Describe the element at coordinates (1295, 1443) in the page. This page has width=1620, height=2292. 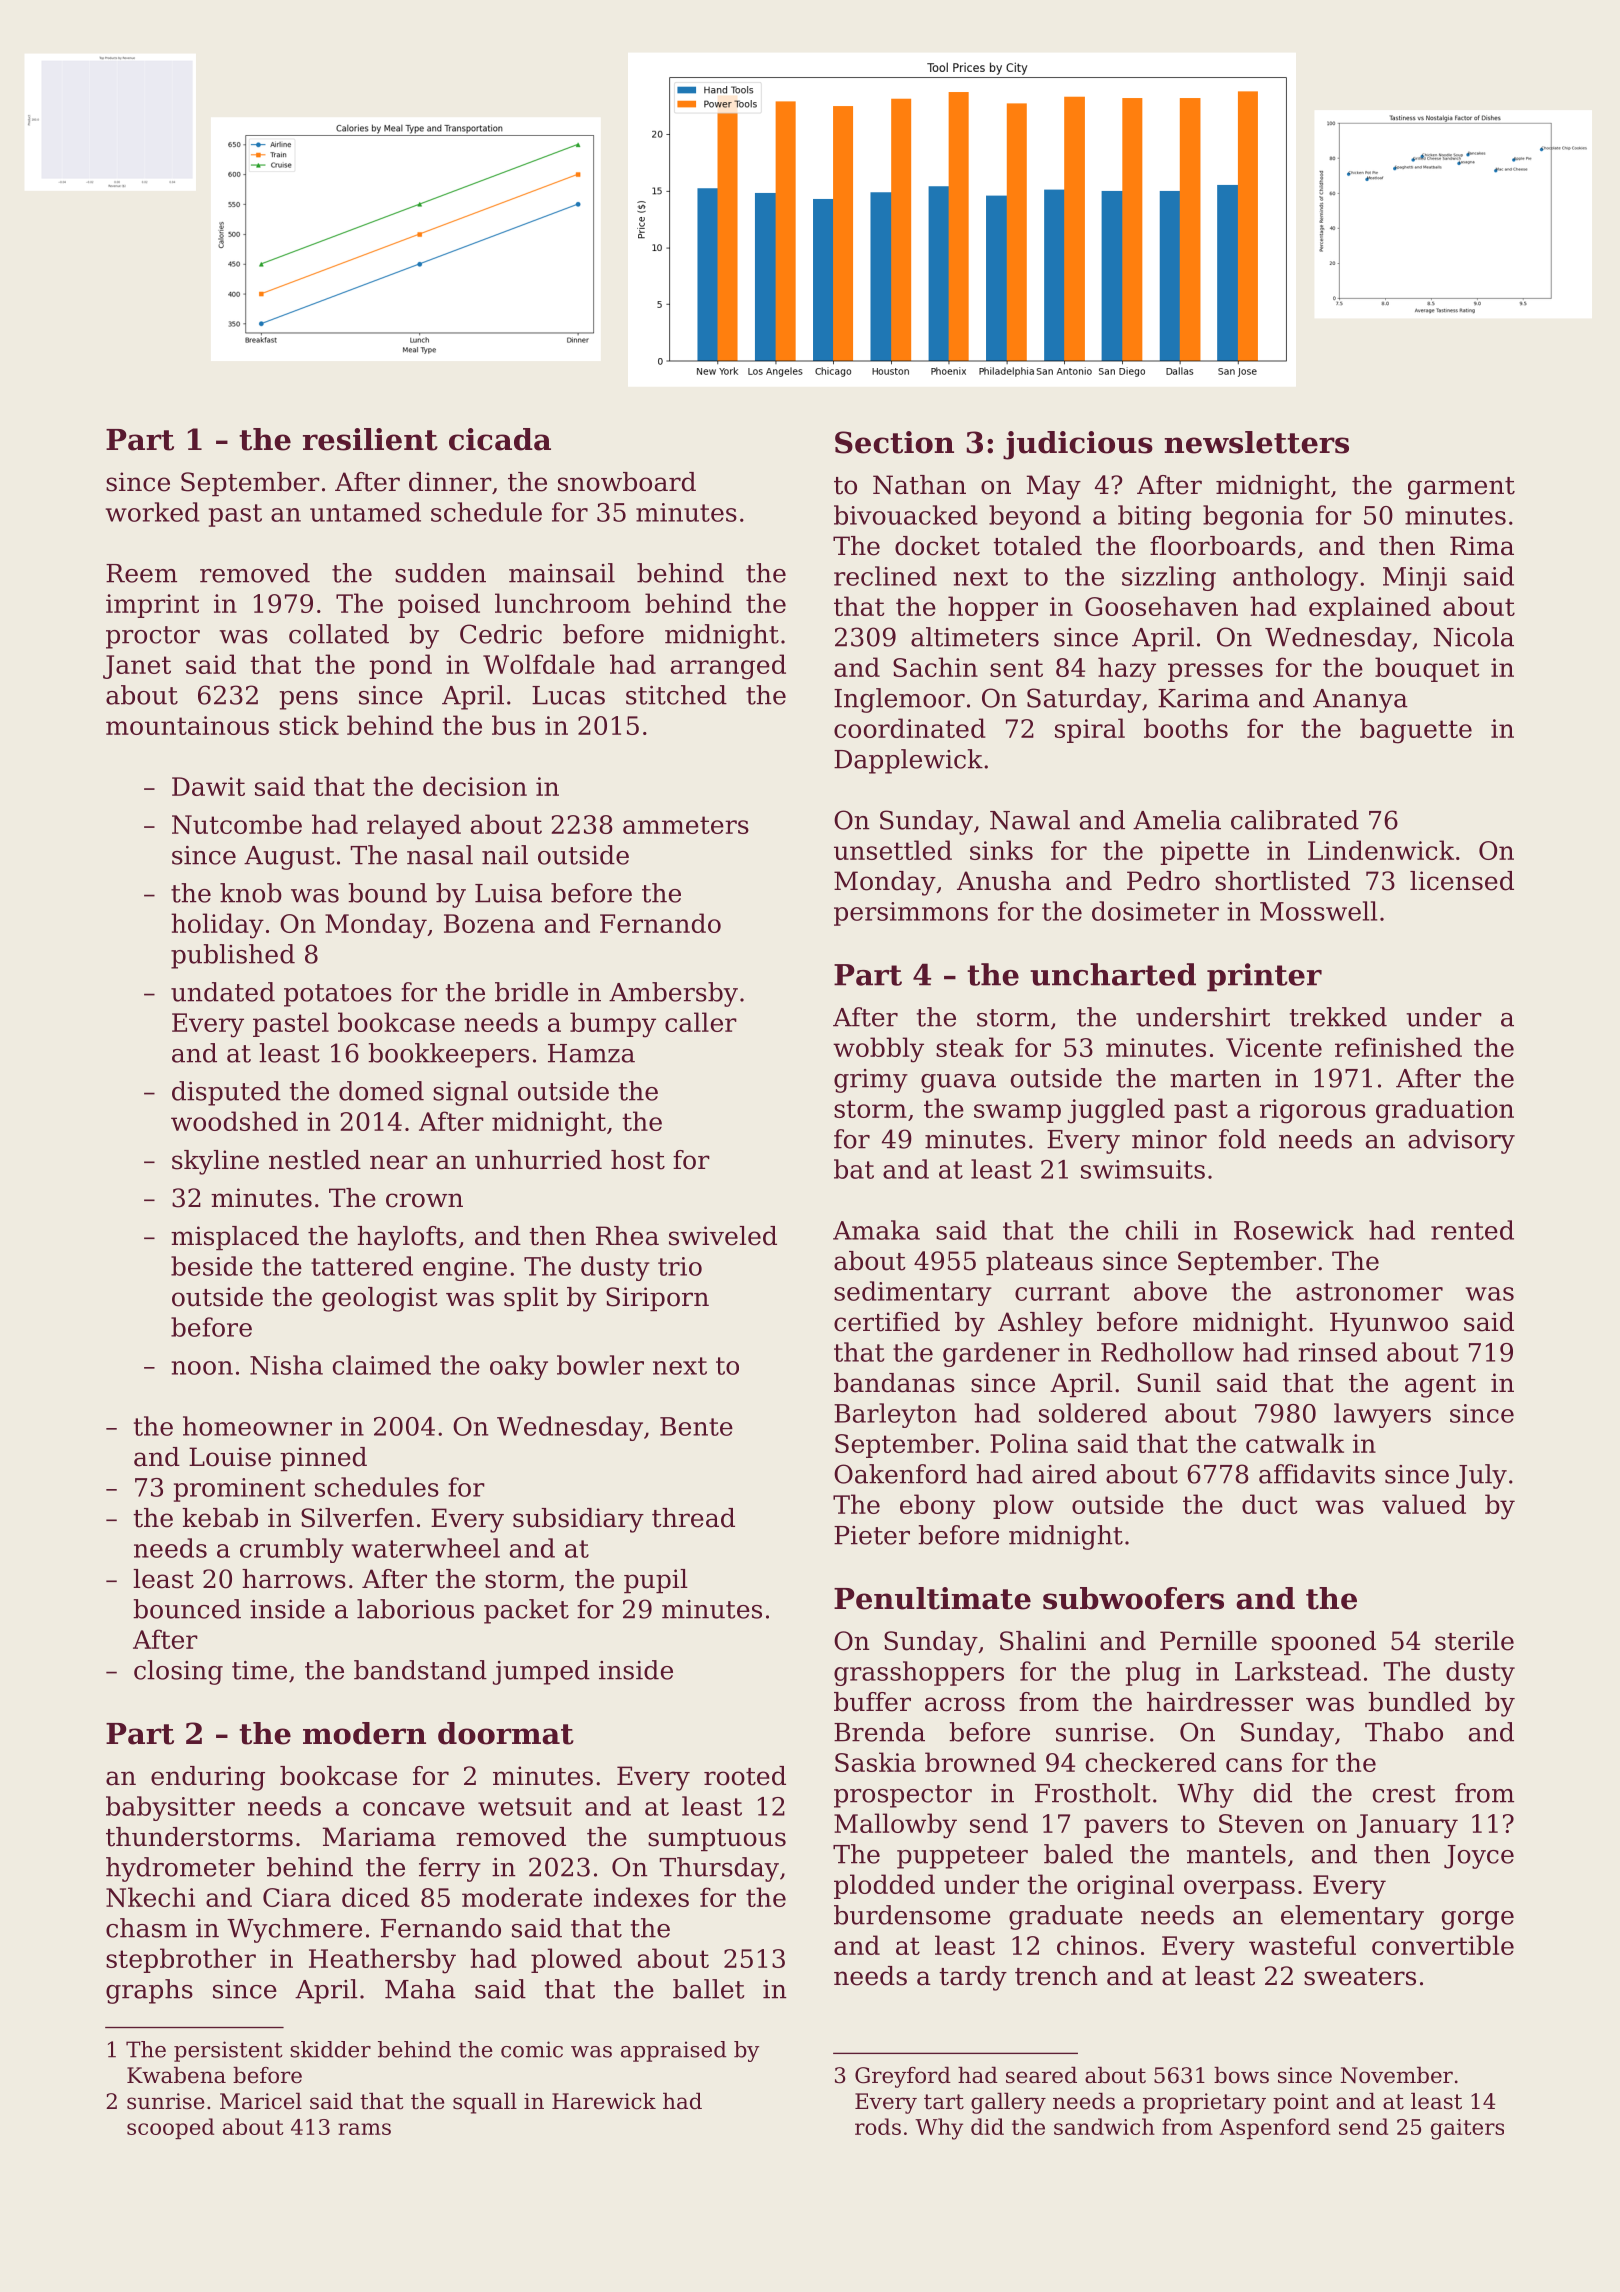
I see `catwalk` at that location.
